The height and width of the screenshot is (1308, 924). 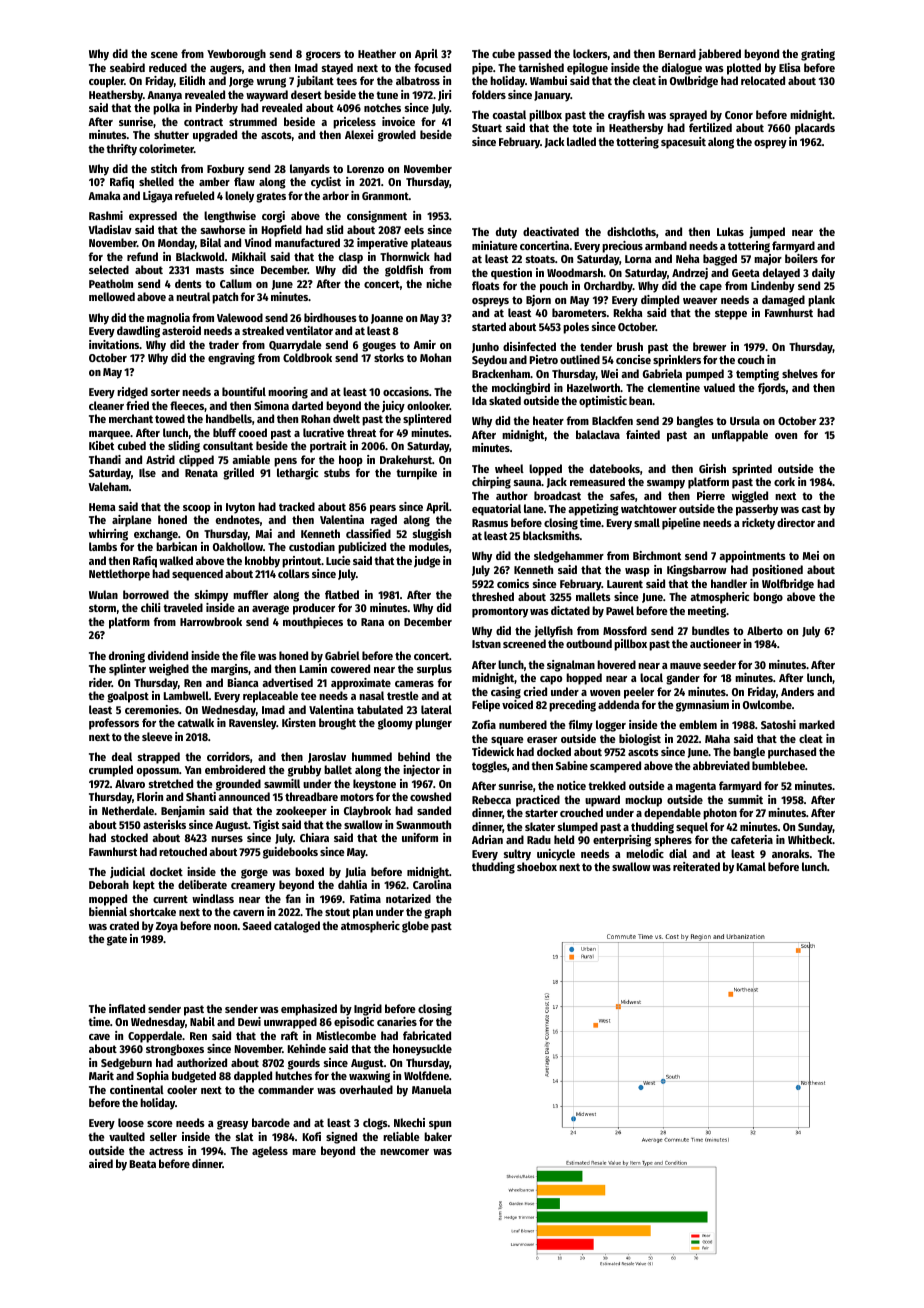 I want to click on endnotes, so click(x=238, y=519).
